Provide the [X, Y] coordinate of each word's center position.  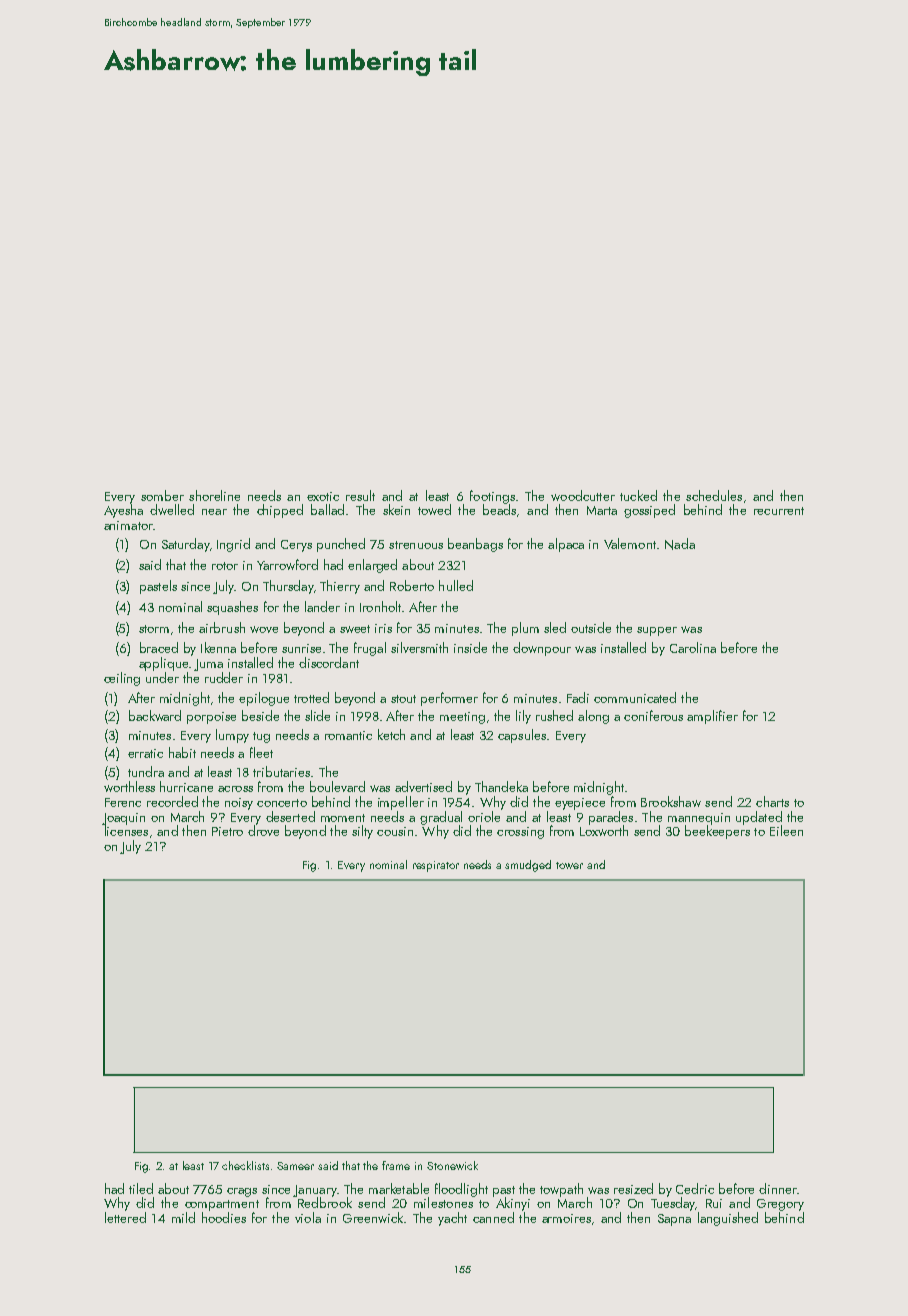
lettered [125, 1217]
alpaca [566, 545]
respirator [436, 866]
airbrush [222, 627]
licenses [126, 830]
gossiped [649, 511]
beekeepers [717, 832]
